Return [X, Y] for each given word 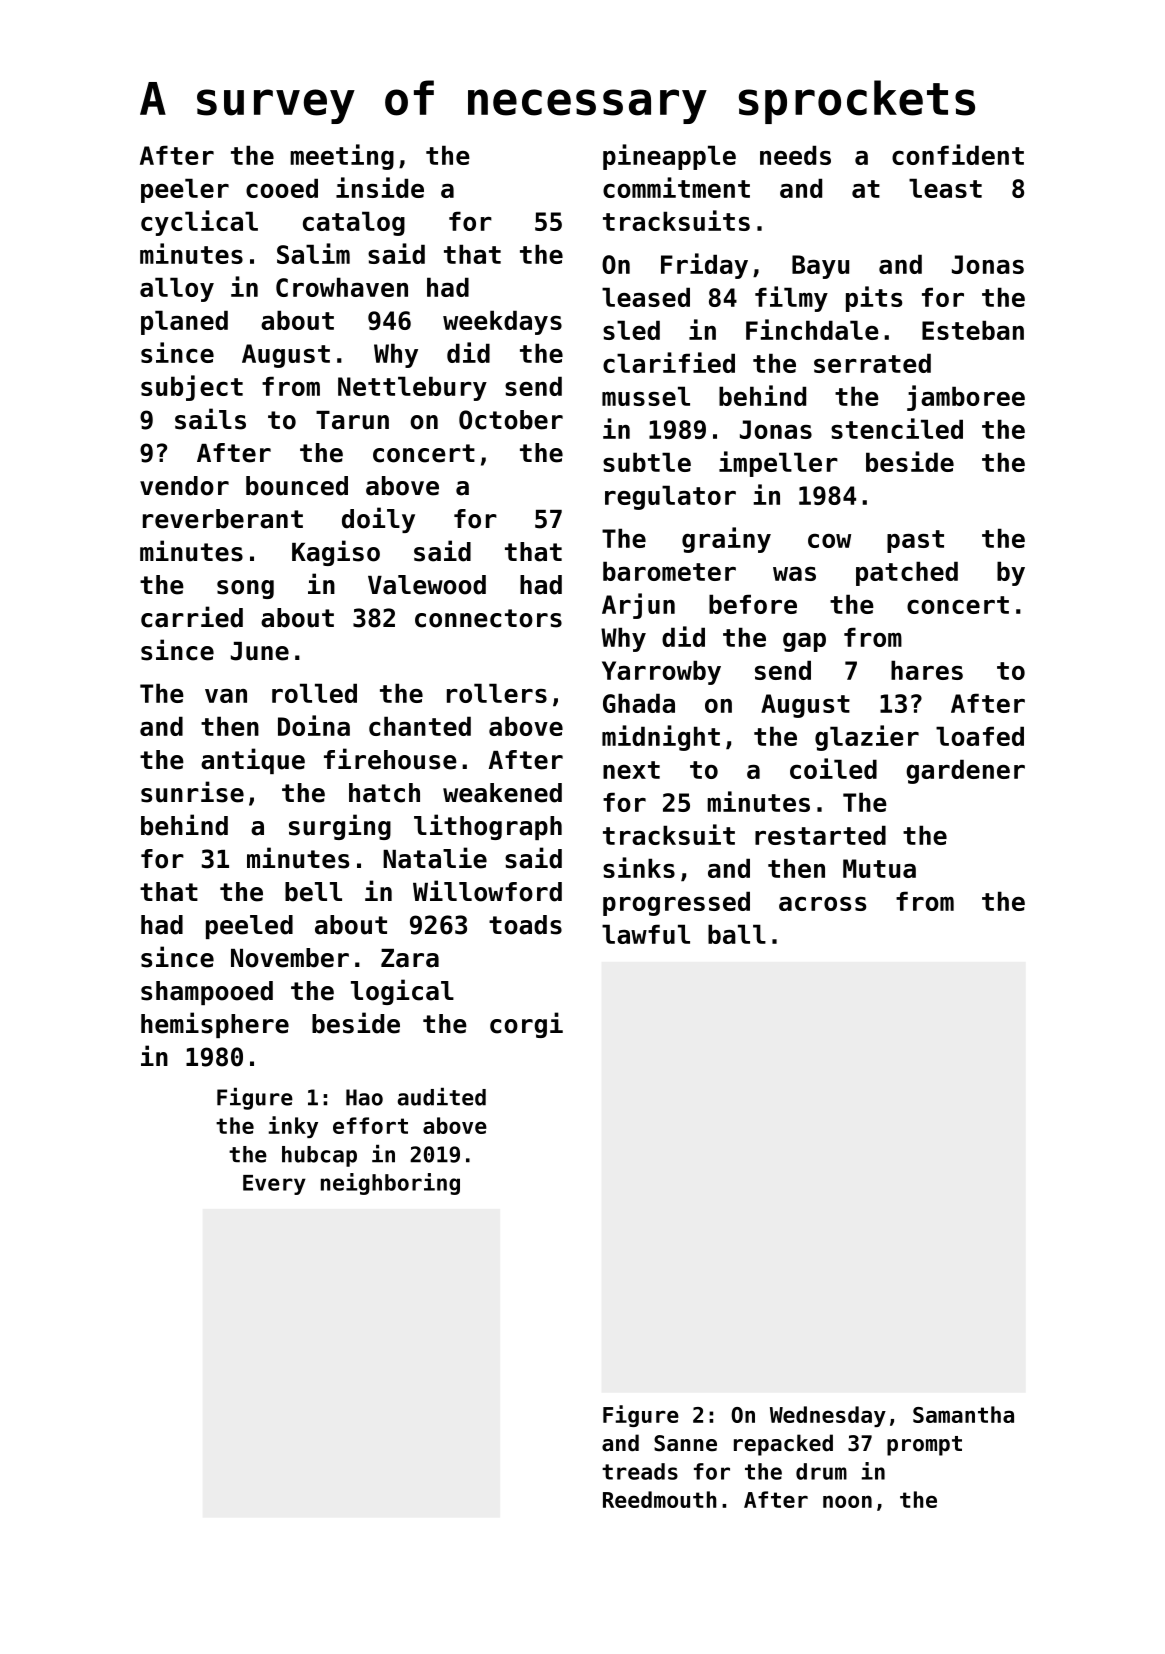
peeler [185, 190]
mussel [646, 396]
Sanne [685, 1443]
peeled [249, 927]
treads [640, 1471]
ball [737, 934]
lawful [646, 934]
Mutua [879, 868]
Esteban [973, 330]
